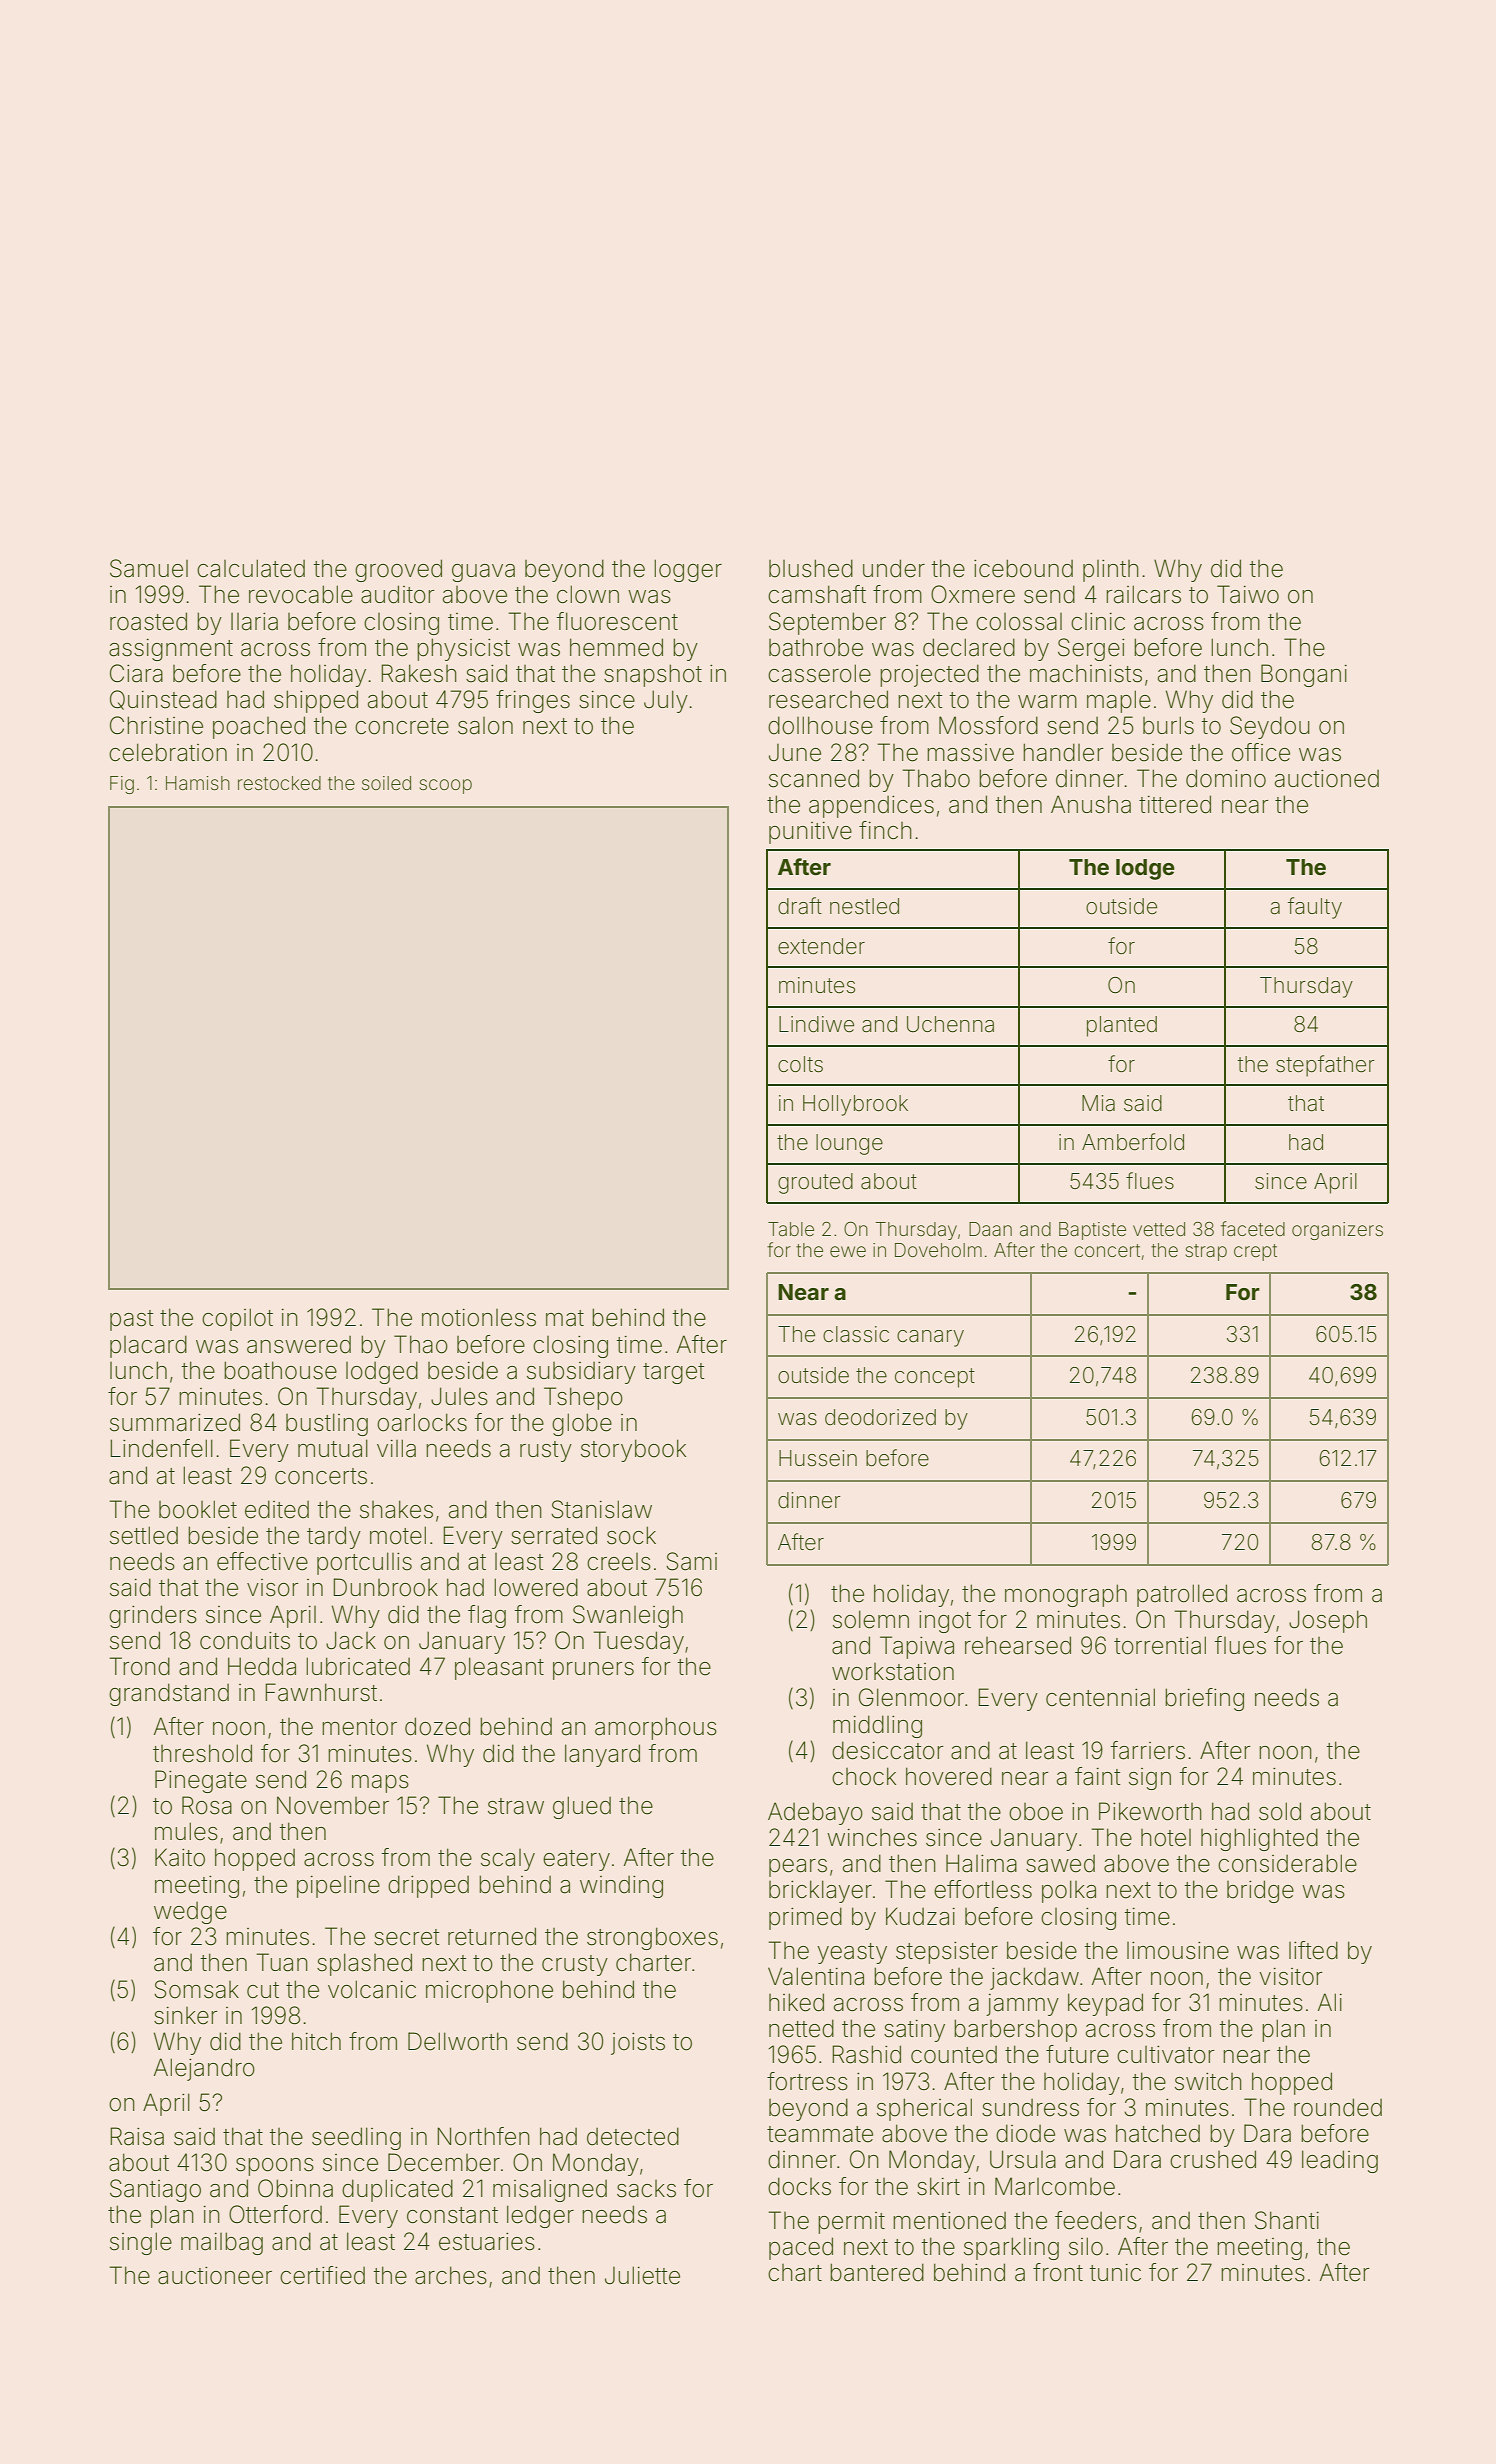  What do you see at coordinates (1328, 1621) in the image?
I see `Joseph` at bounding box center [1328, 1621].
